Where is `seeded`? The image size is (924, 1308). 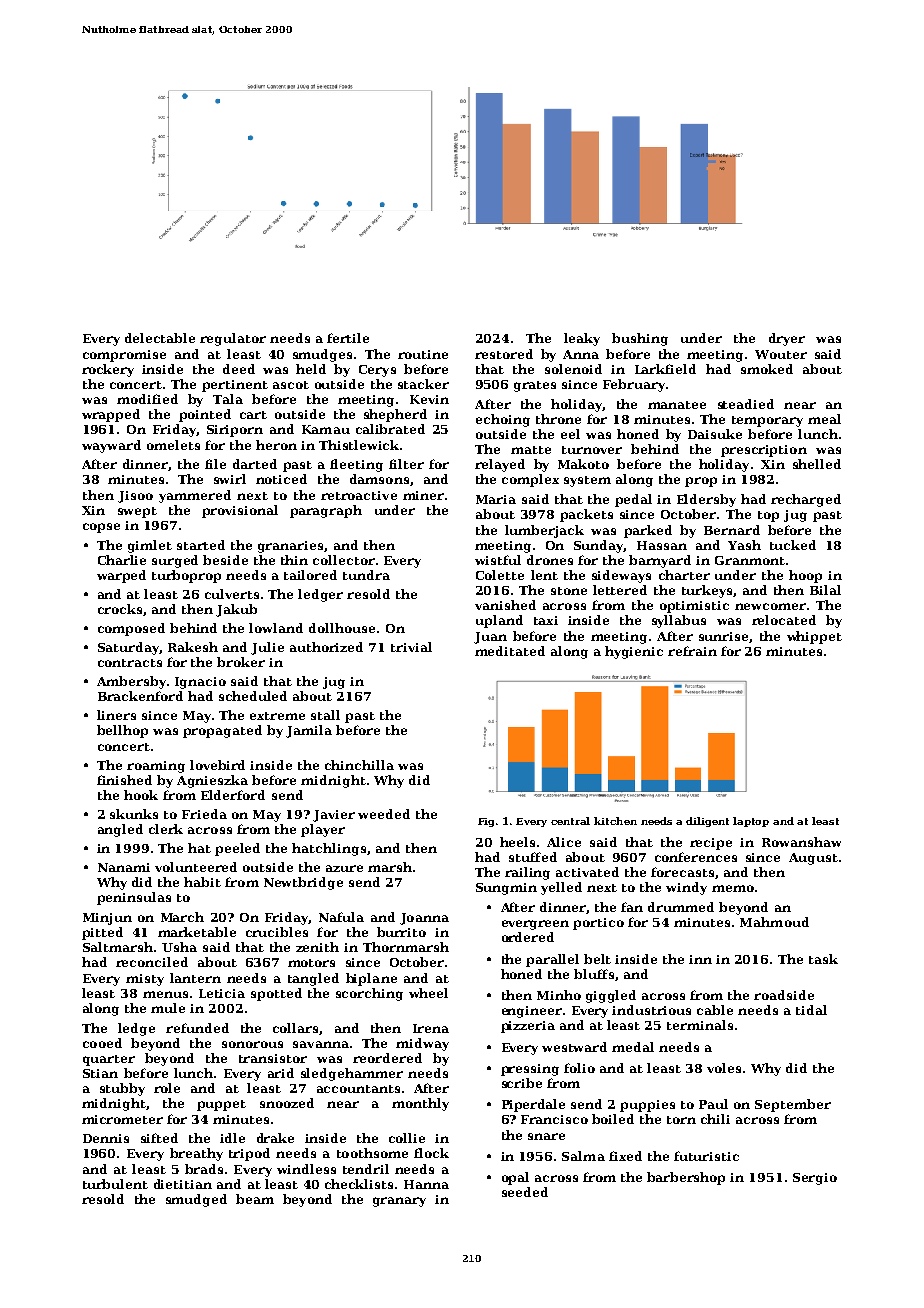
seeded is located at coordinates (525, 1192).
